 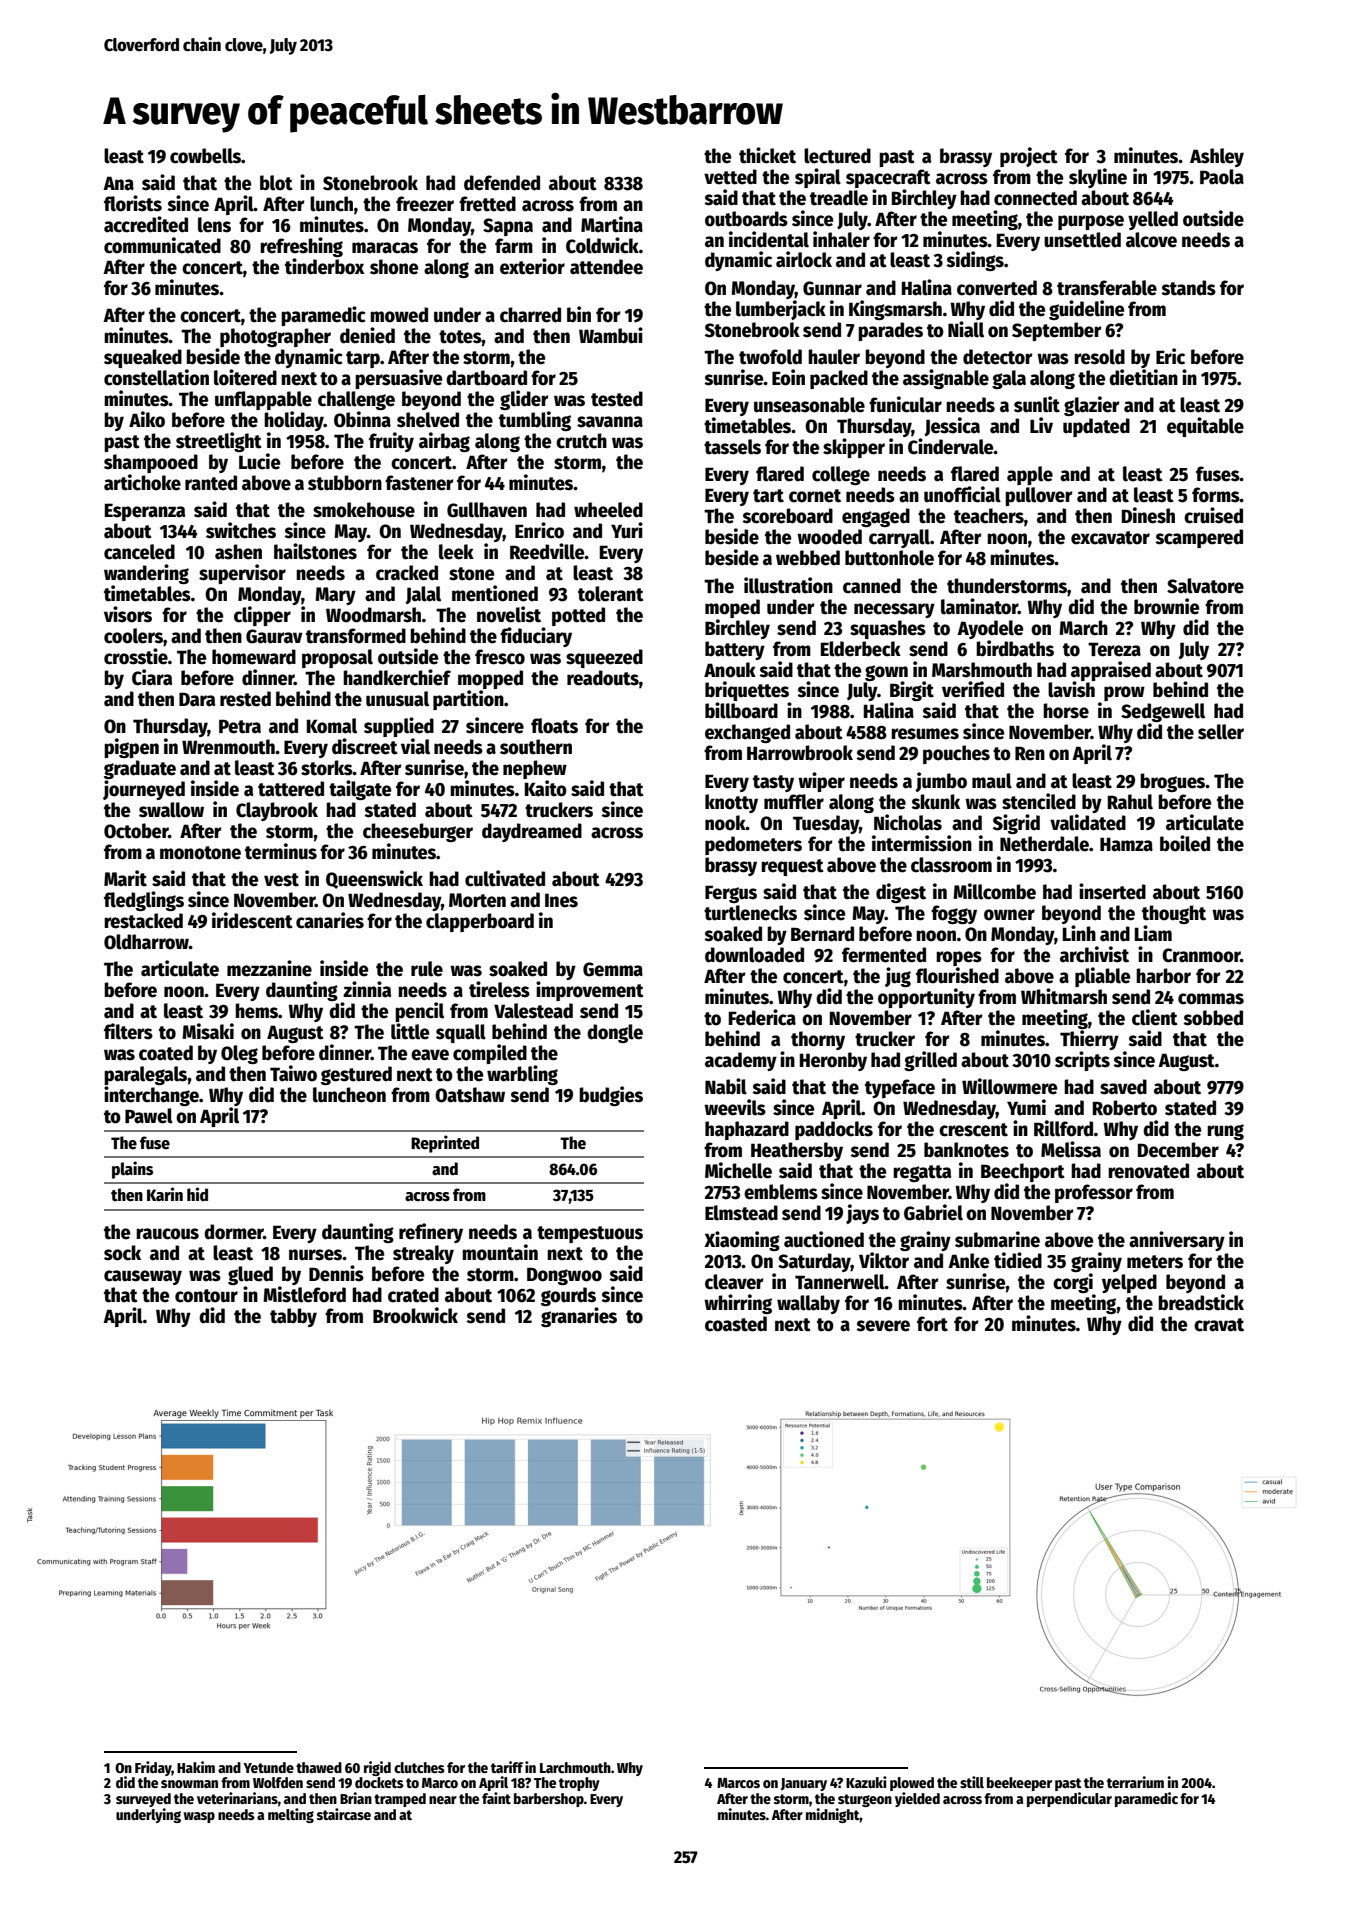 What do you see at coordinates (579, 1317) in the document?
I see `granaries` at bounding box center [579, 1317].
